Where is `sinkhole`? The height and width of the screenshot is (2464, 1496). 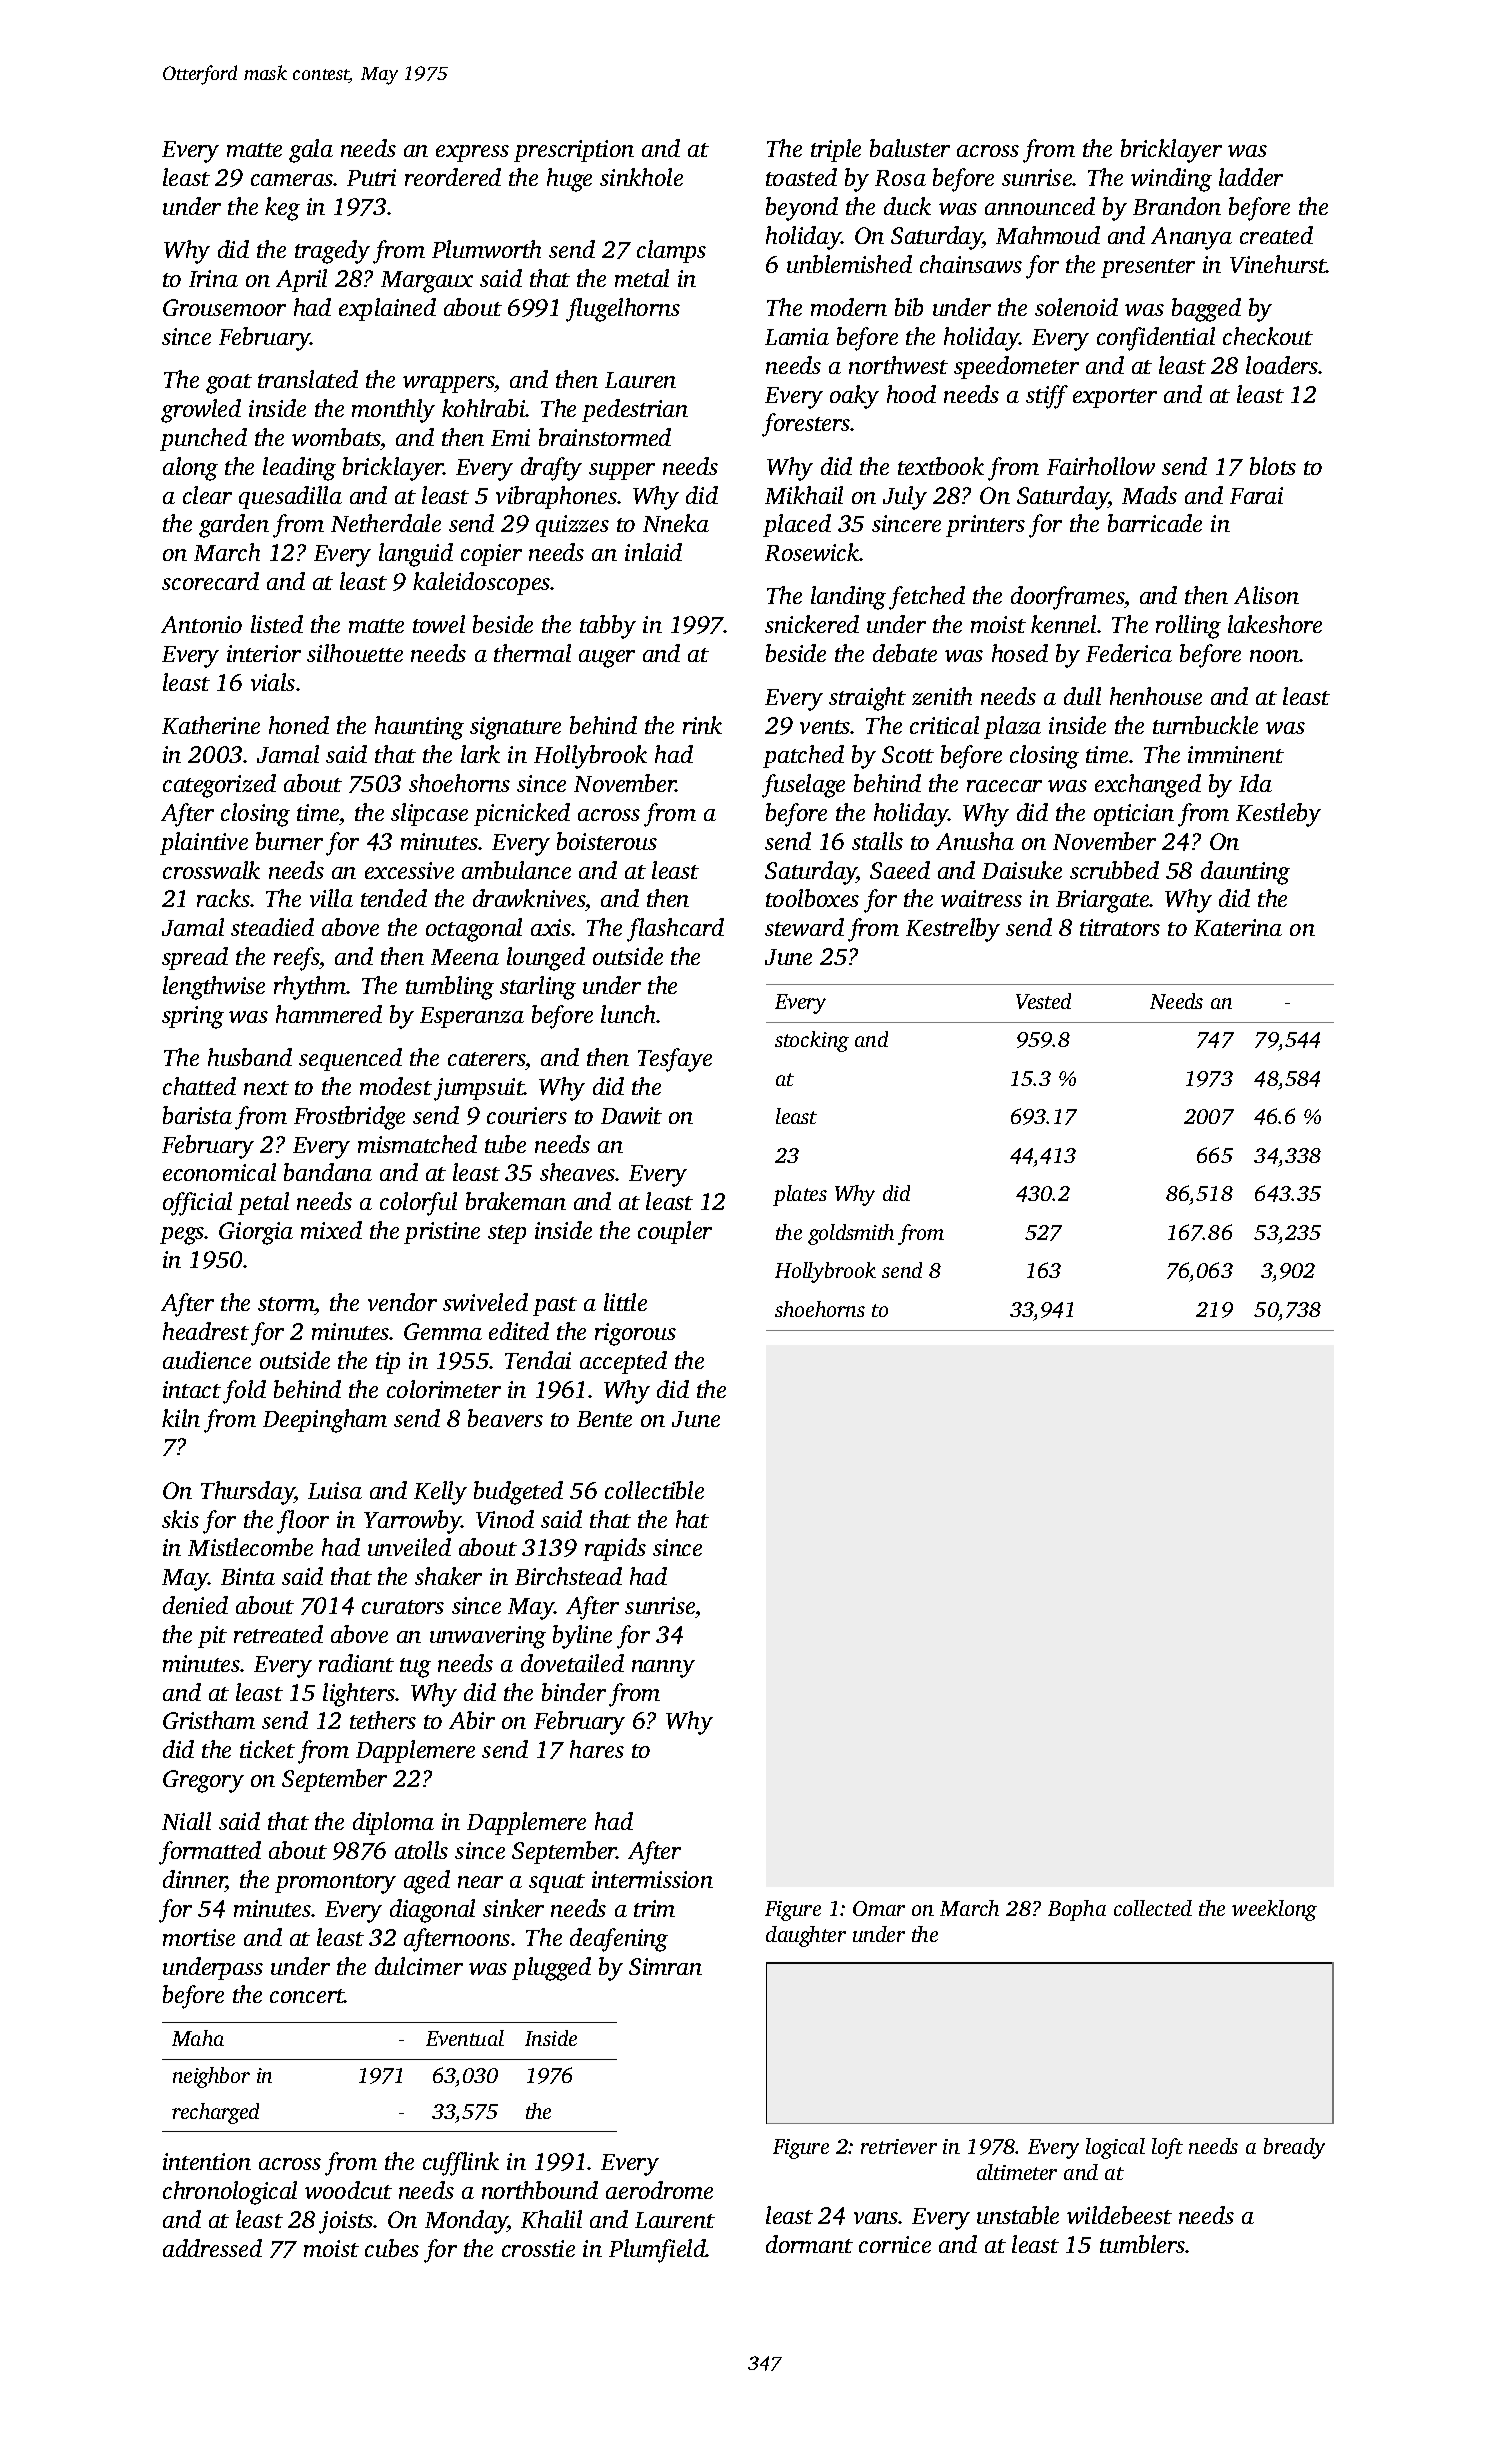 sinkhole is located at coordinates (641, 177).
